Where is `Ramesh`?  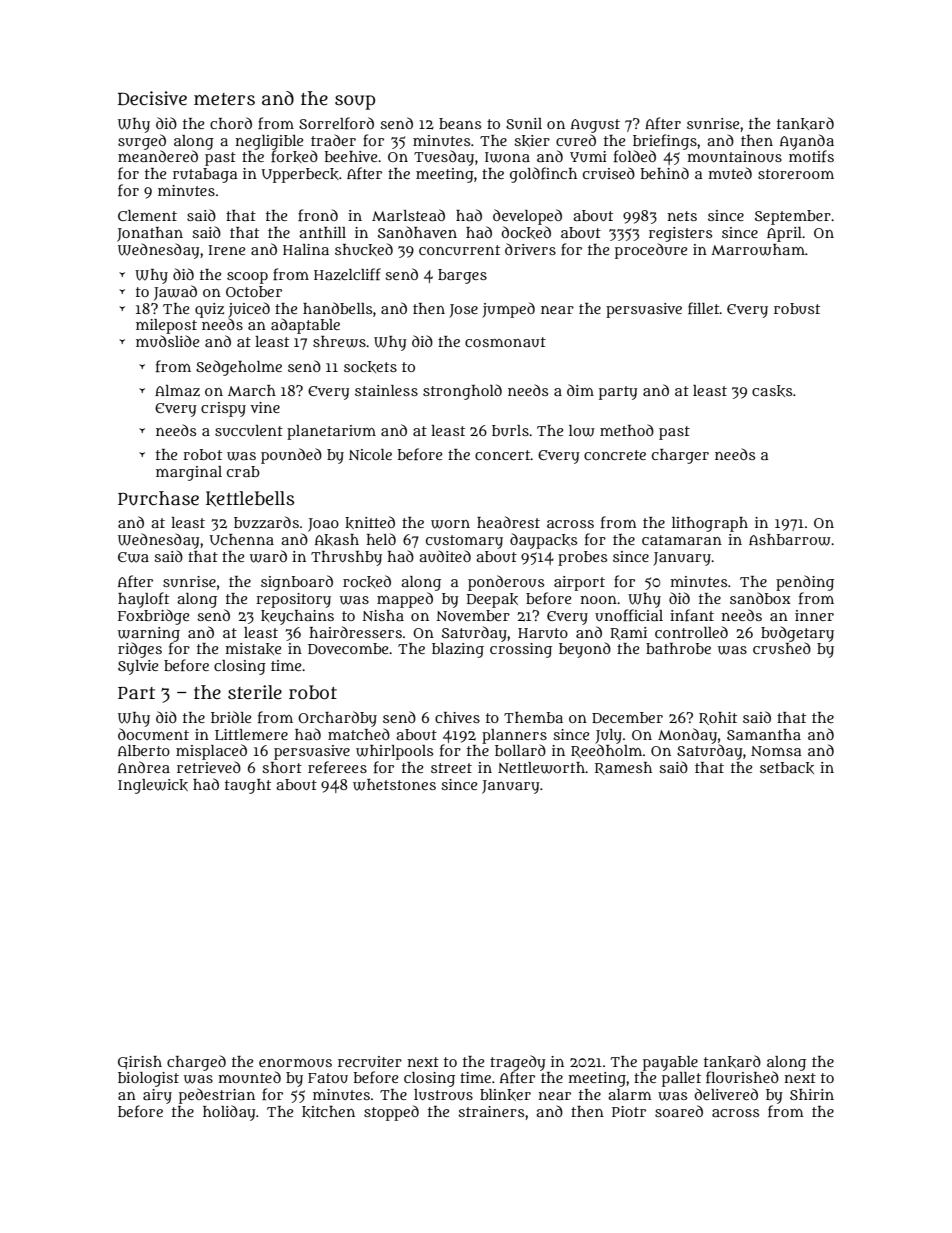 Ramesh is located at coordinates (623, 768).
